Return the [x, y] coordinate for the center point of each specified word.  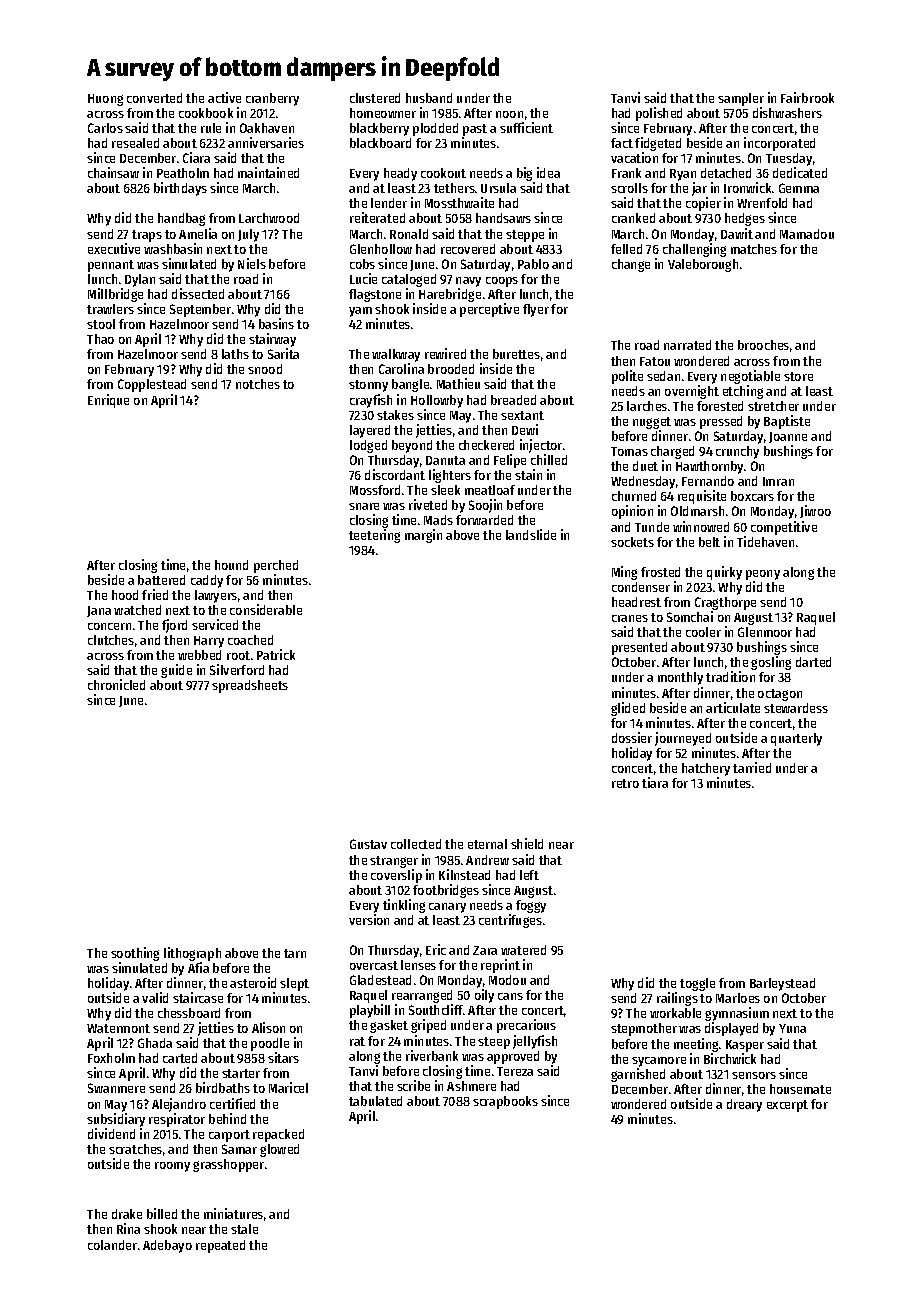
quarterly [796, 739]
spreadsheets [250, 686]
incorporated [779, 144]
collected [416, 844]
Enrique [108, 401]
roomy [172, 1167]
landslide [531, 534]
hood [125, 595]
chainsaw [113, 172]
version [369, 919]
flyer [536, 310]
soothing [135, 954]
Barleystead [782, 984]
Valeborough [703, 265]
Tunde [652, 527]
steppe [525, 236]
